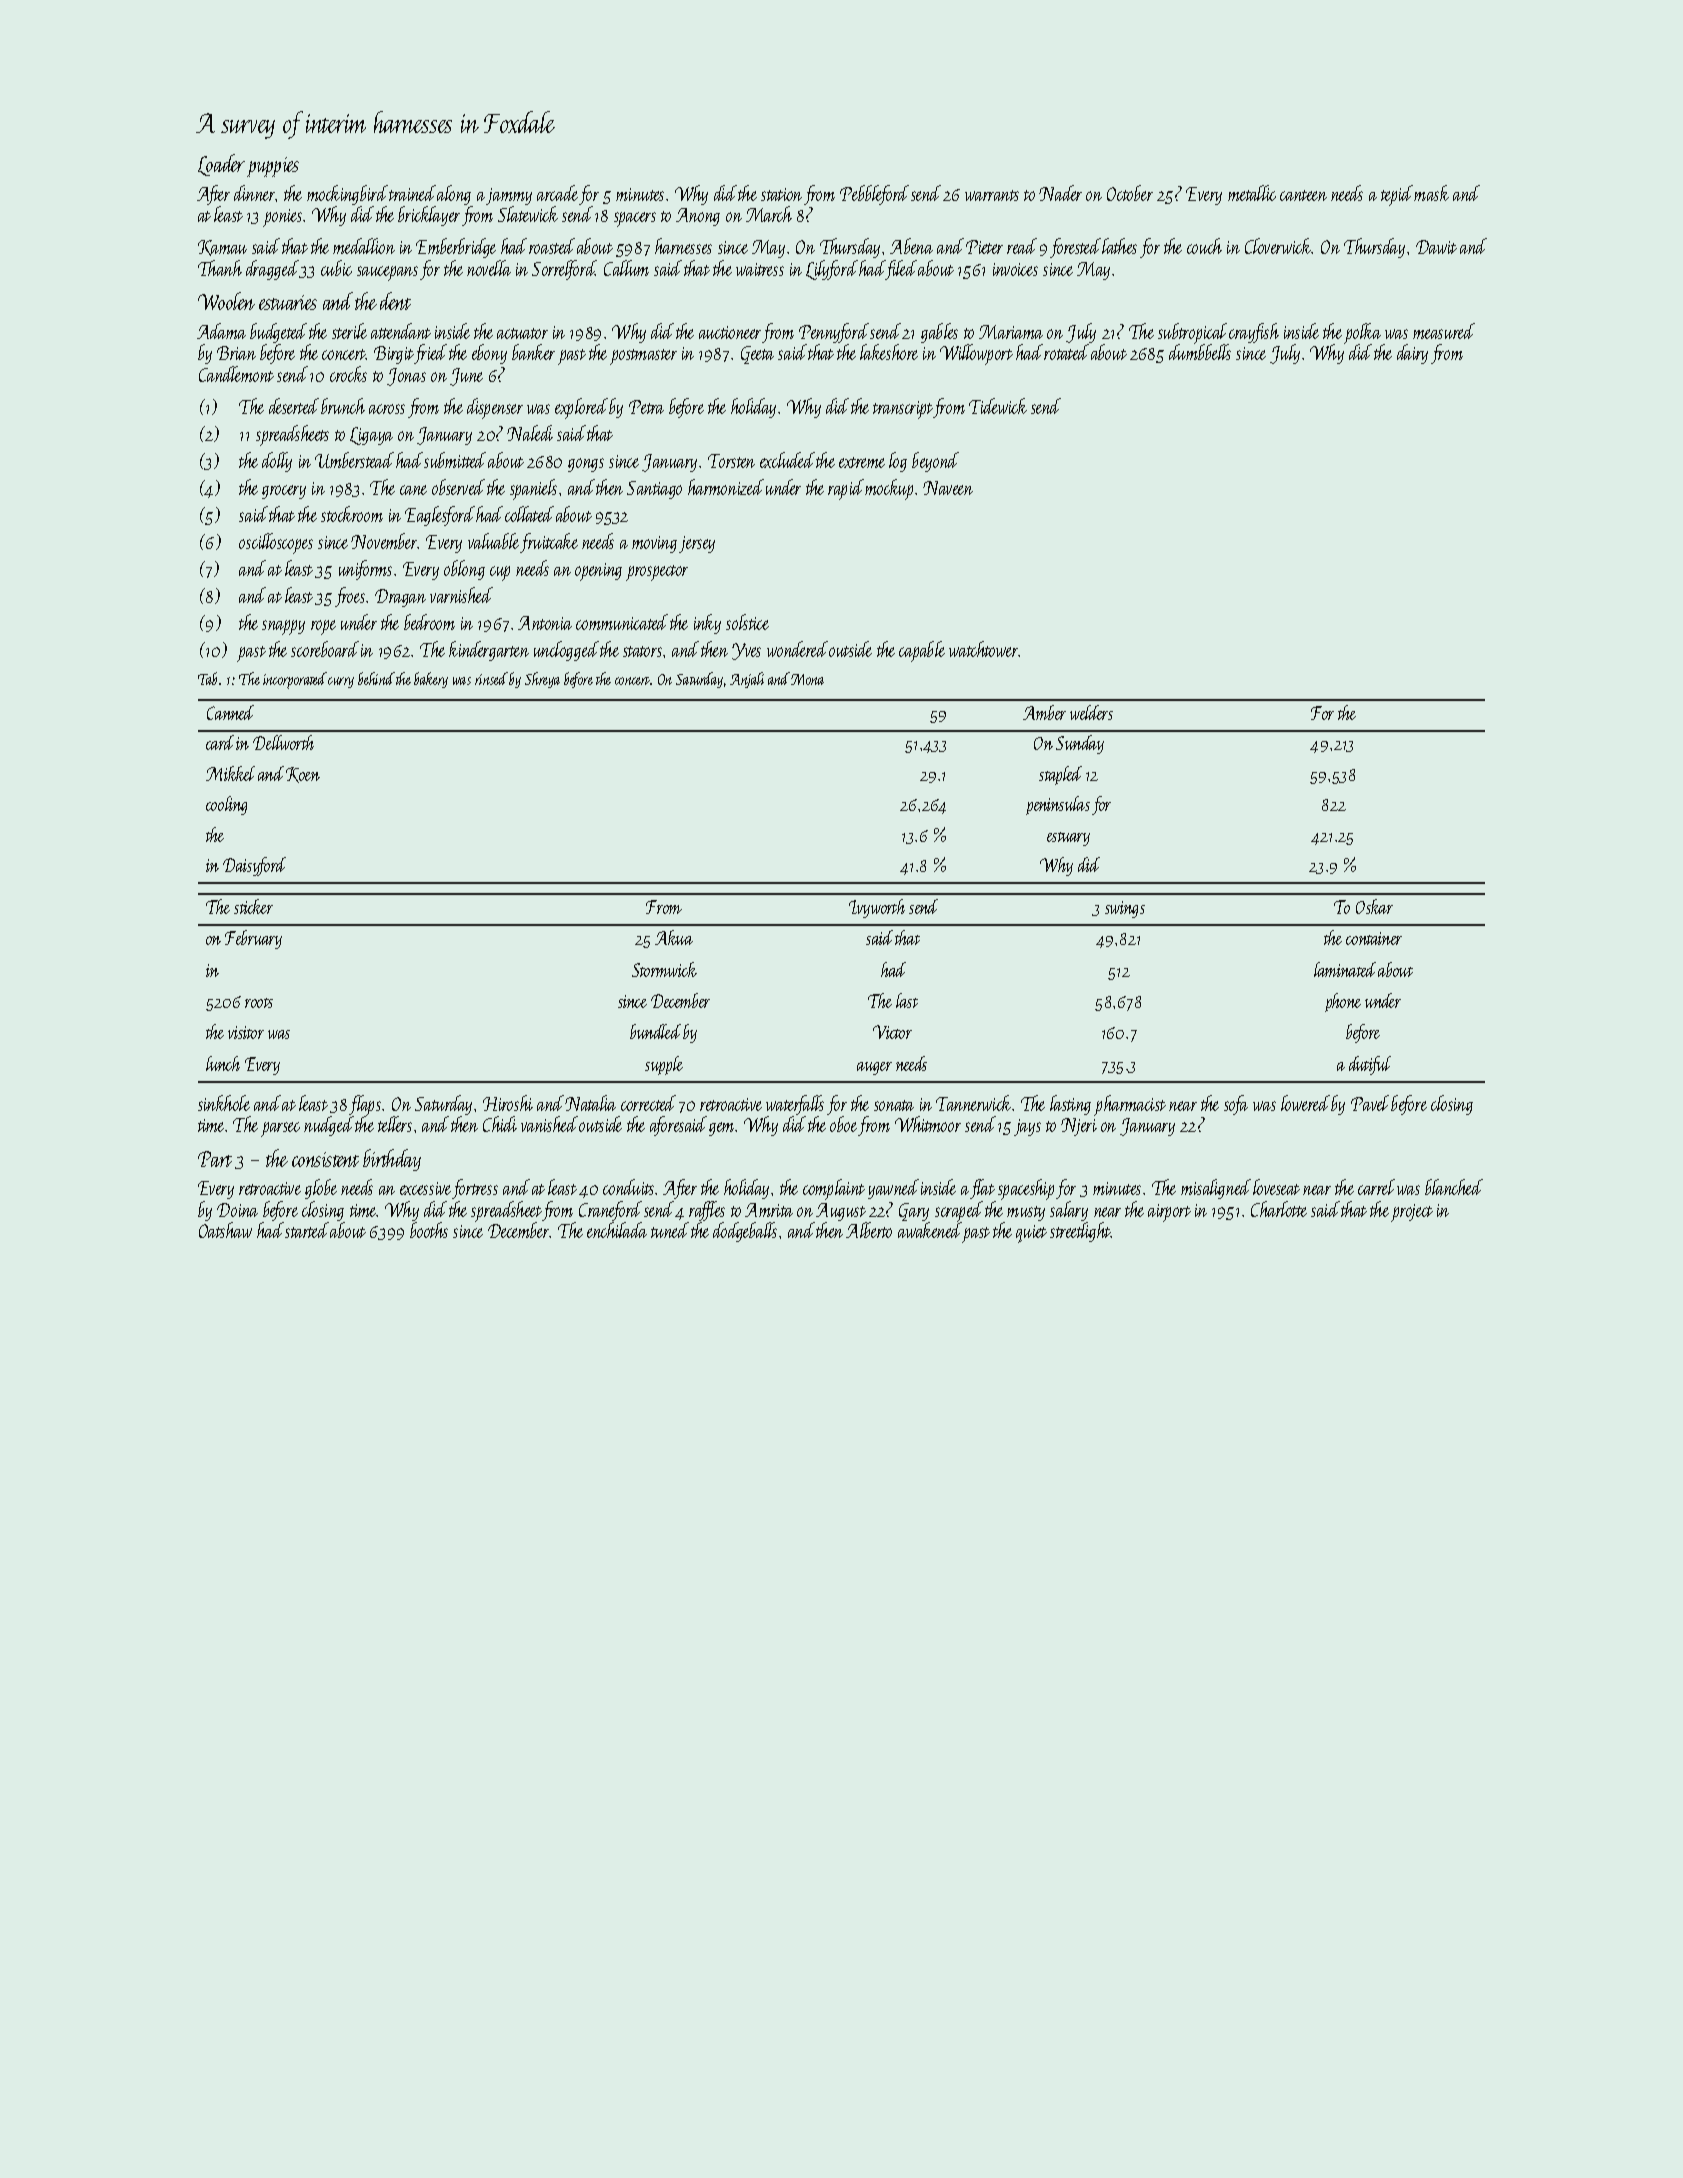 Image resolution: width=1683 pixels, height=2178 pixels. I want to click on sonata, so click(894, 1105).
